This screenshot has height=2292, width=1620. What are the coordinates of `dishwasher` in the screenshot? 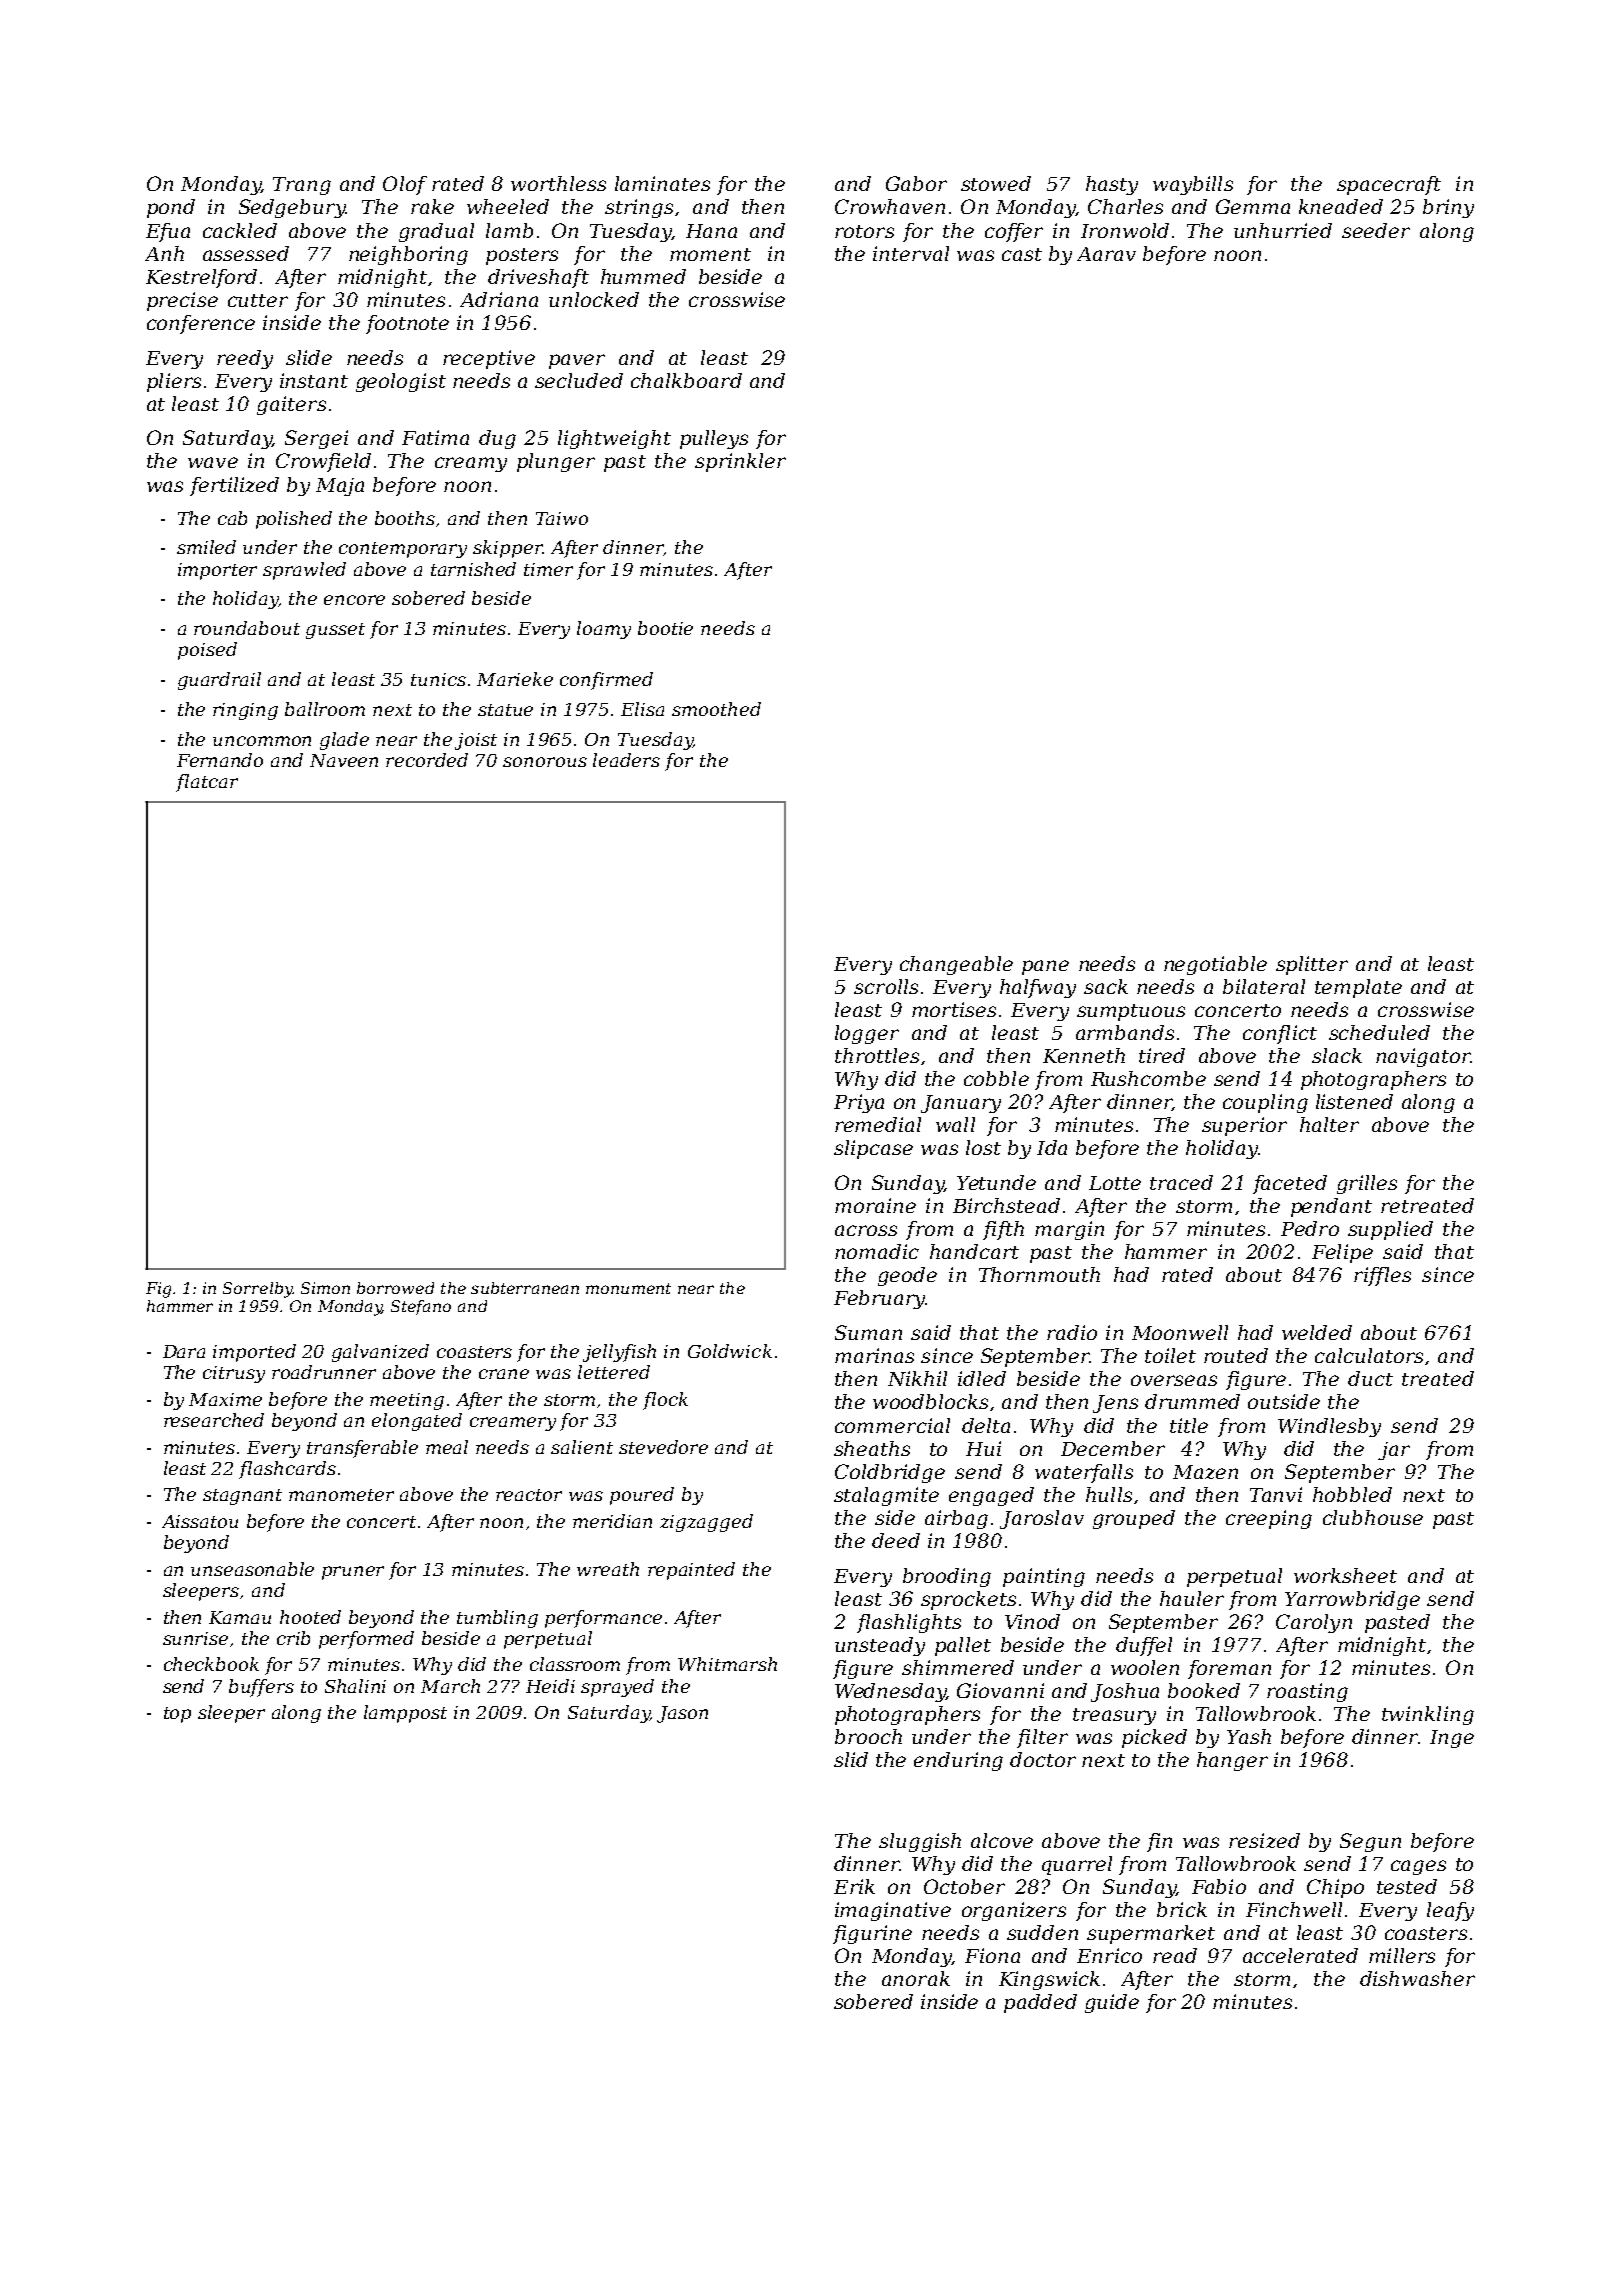 It's located at (1417, 1978).
